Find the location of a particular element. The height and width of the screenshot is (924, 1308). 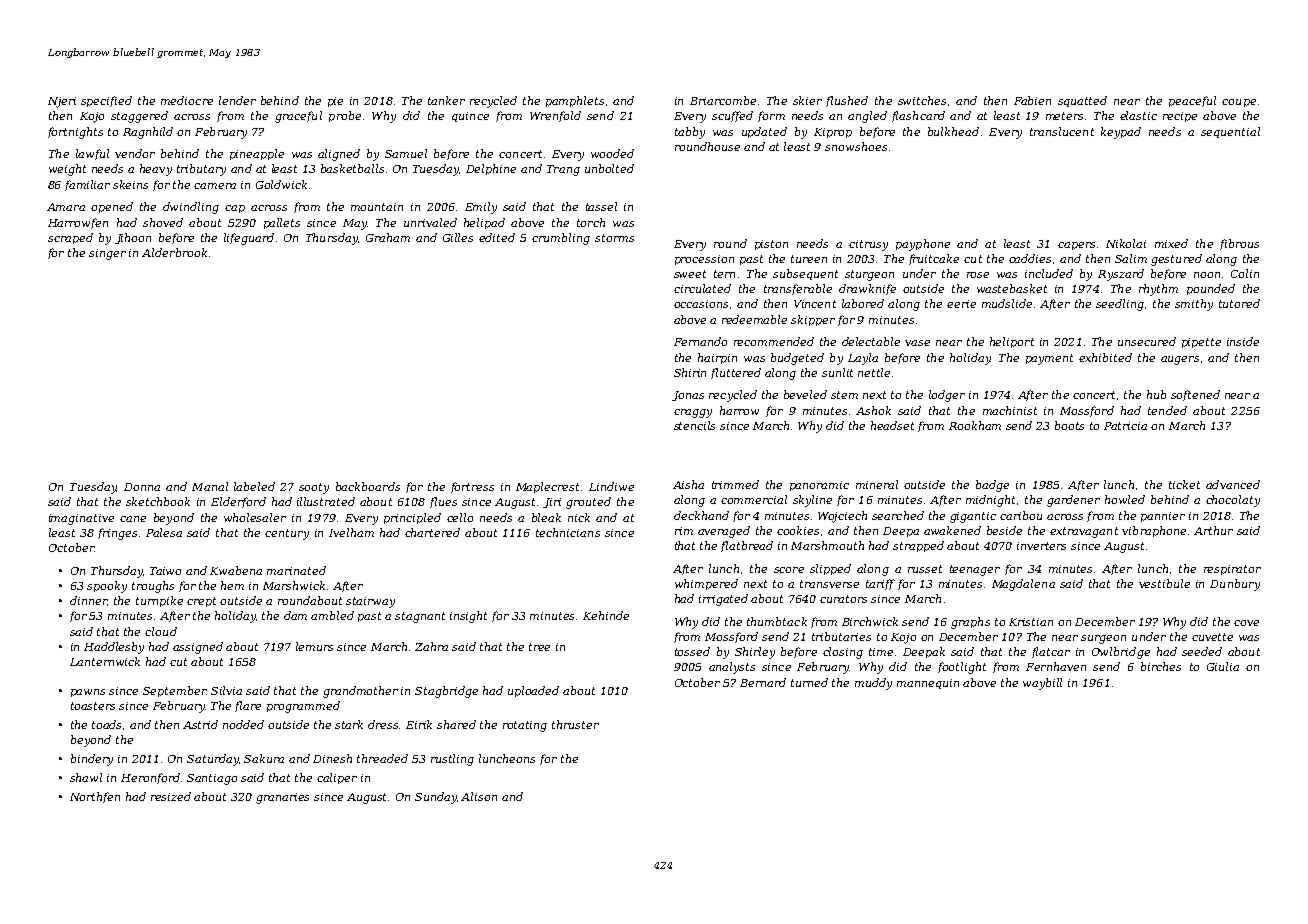

switches is located at coordinates (922, 100).
